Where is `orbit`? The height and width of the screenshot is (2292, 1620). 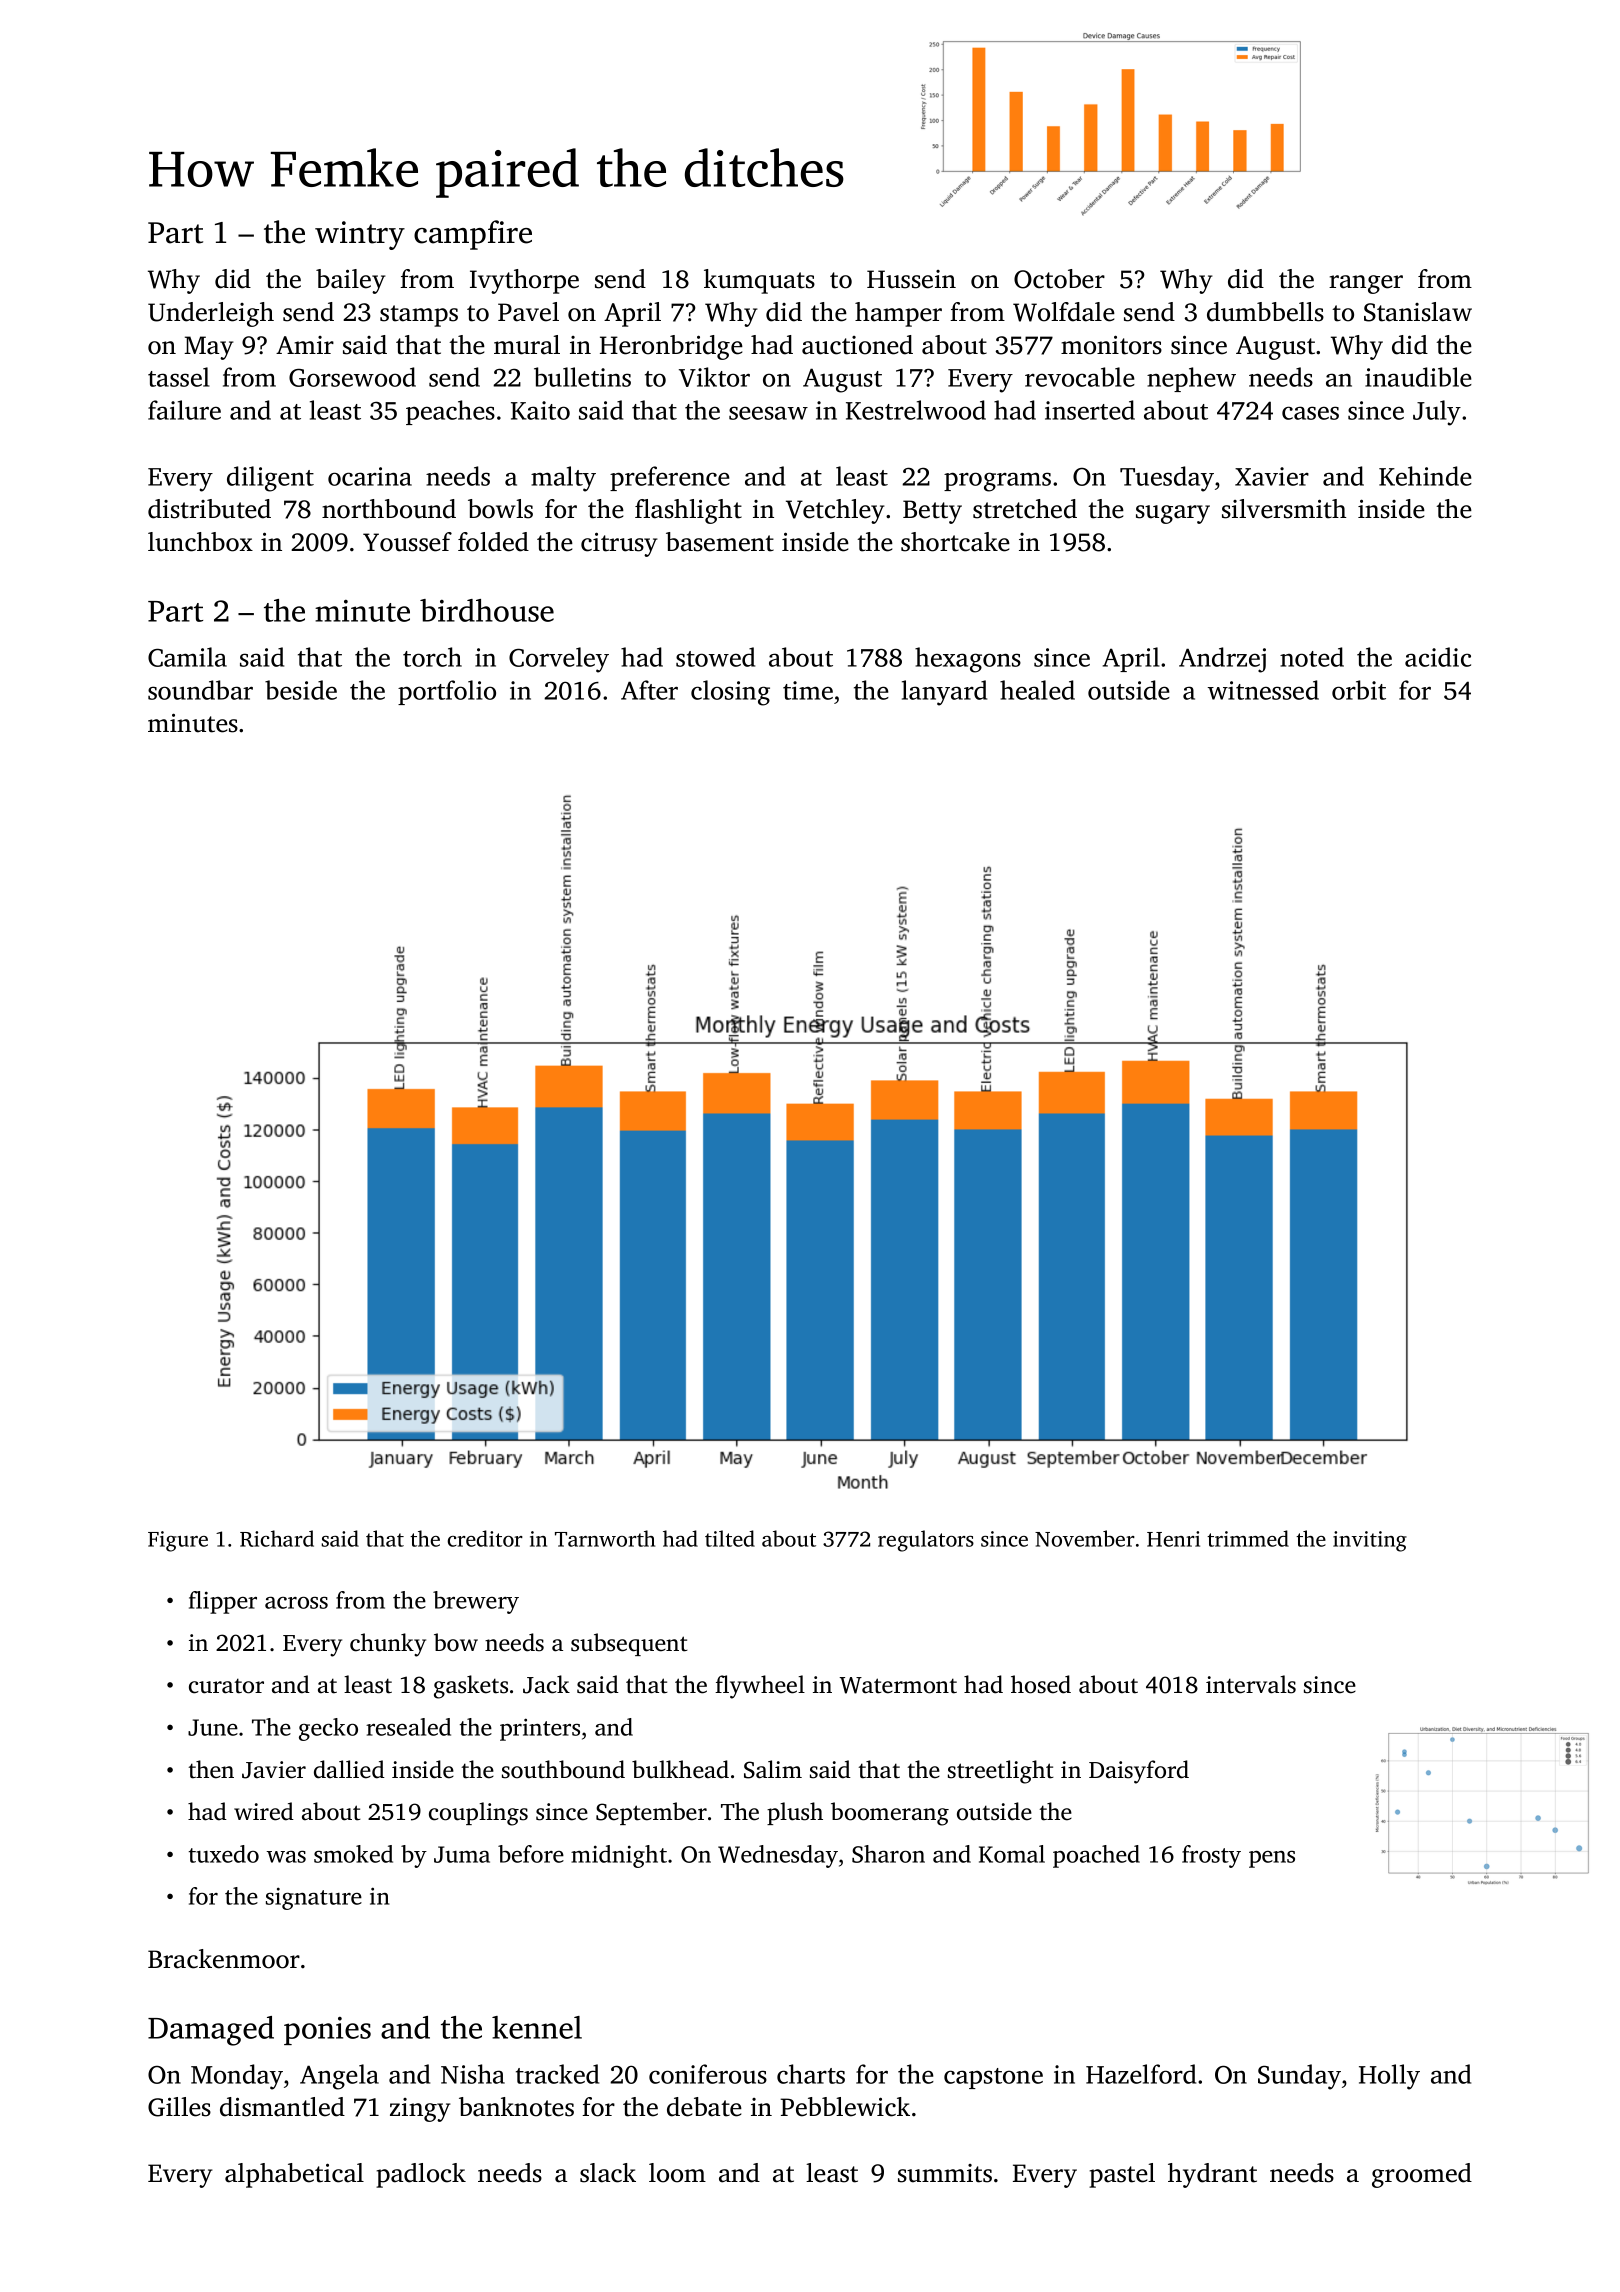 orbit is located at coordinates (1359, 690).
